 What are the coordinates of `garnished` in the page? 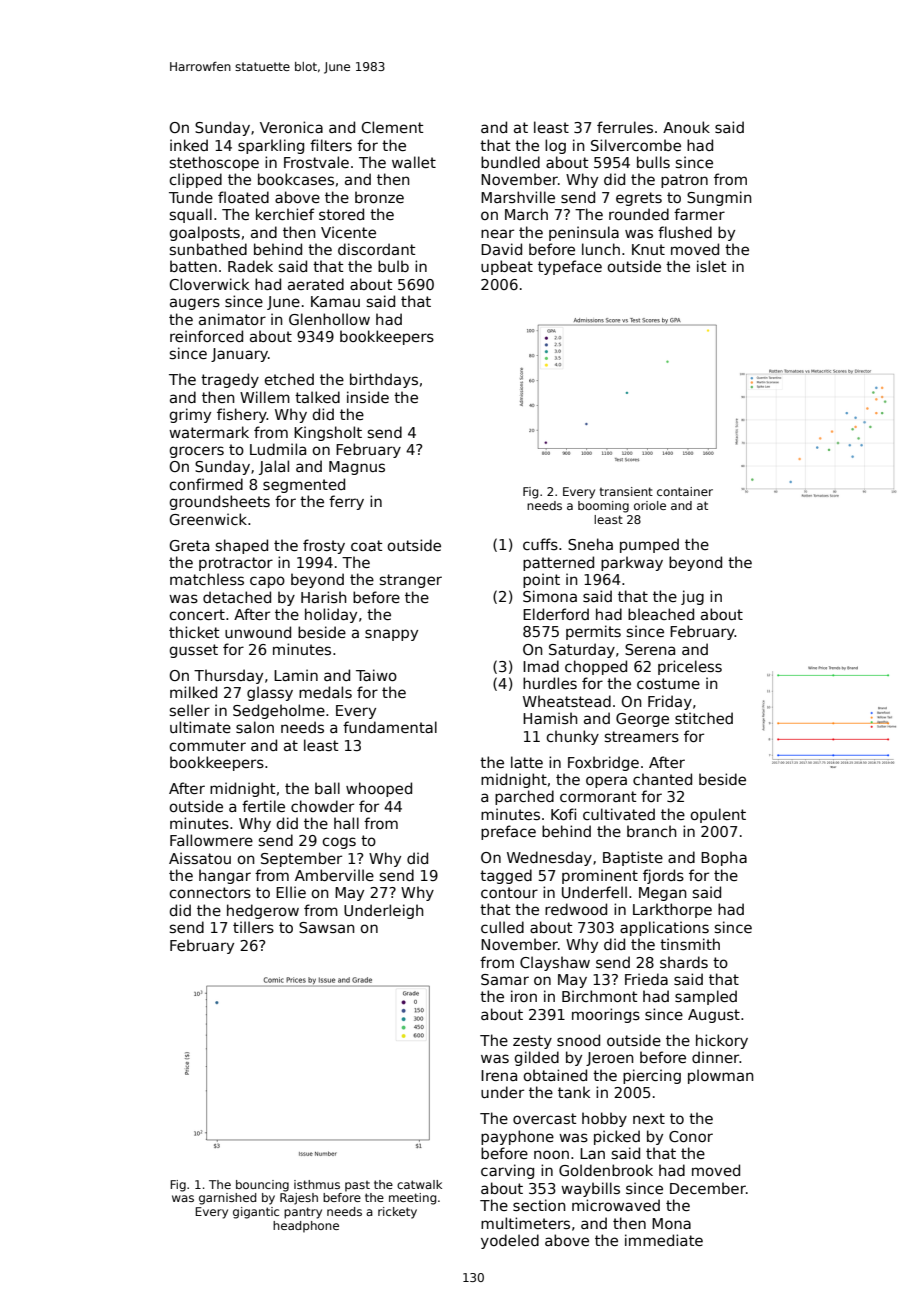 It's located at (227, 1199).
